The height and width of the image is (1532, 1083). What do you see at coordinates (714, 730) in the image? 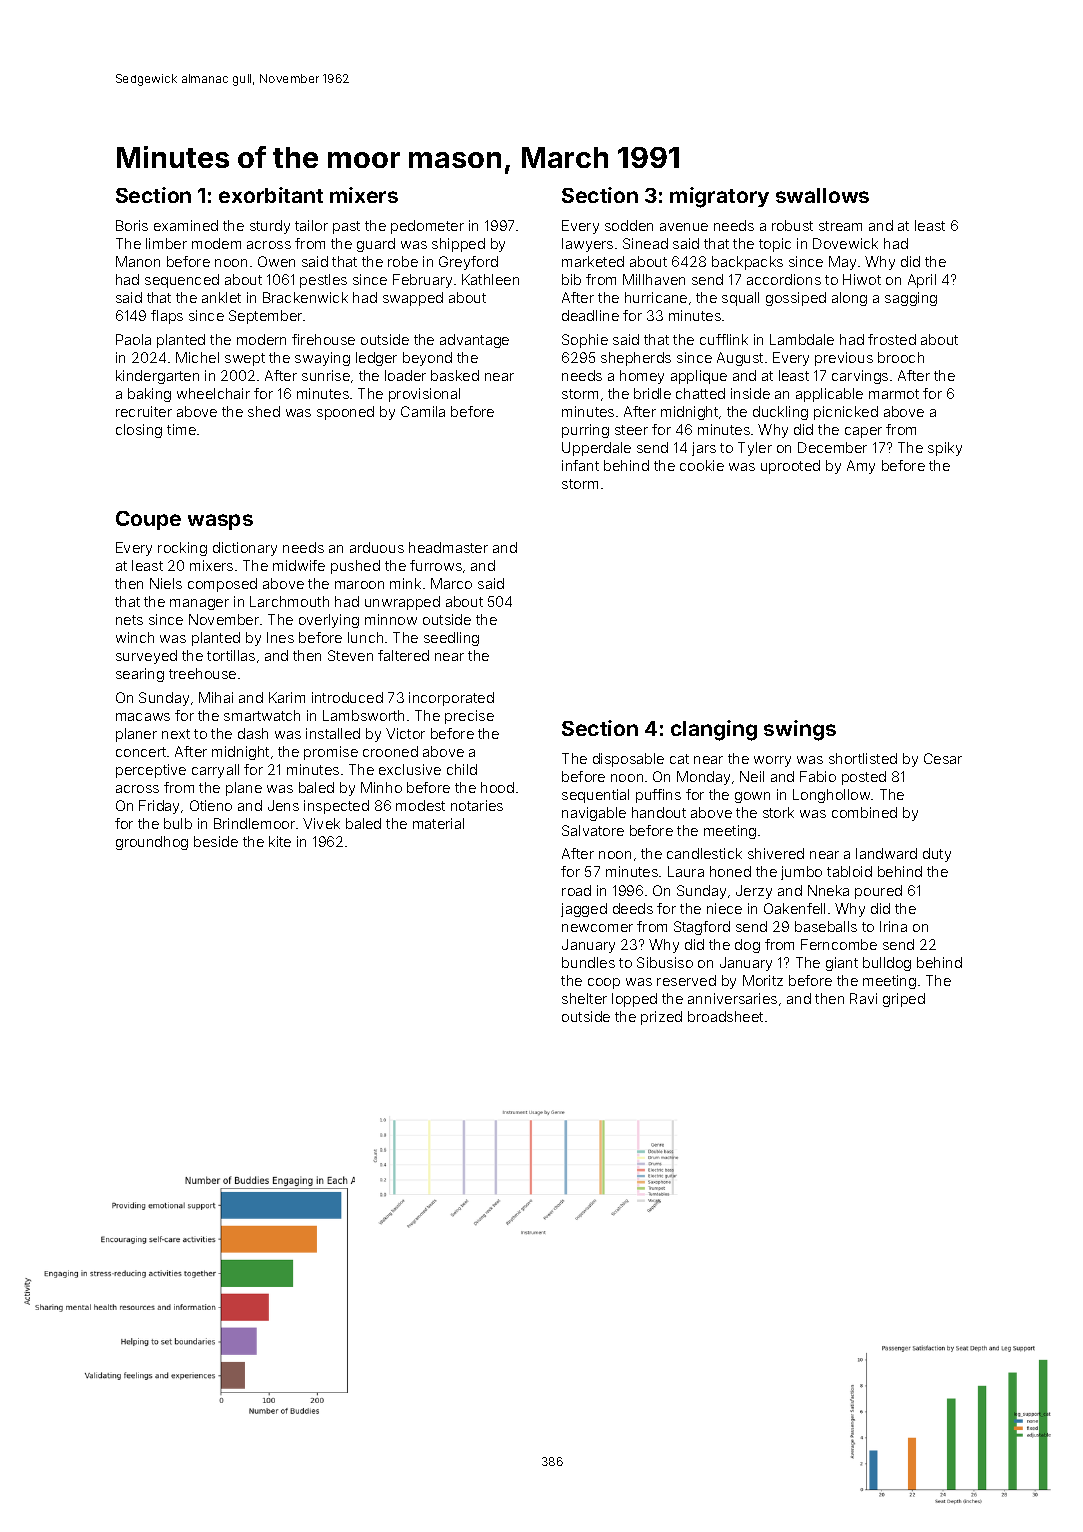
I see `clanging` at bounding box center [714, 730].
